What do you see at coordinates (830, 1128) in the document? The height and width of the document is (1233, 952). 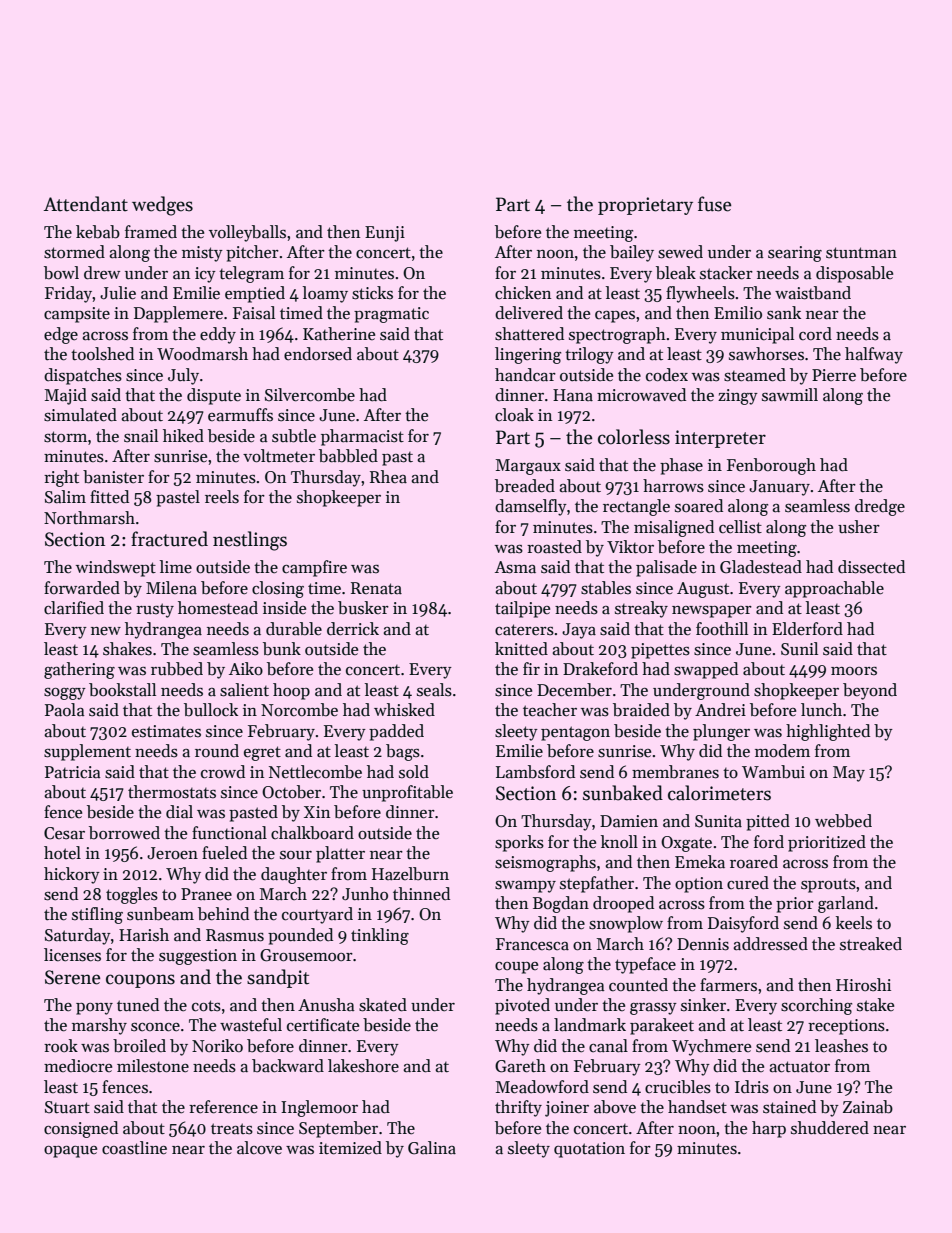 I see `shuddered` at bounding box center [830, 1128].
